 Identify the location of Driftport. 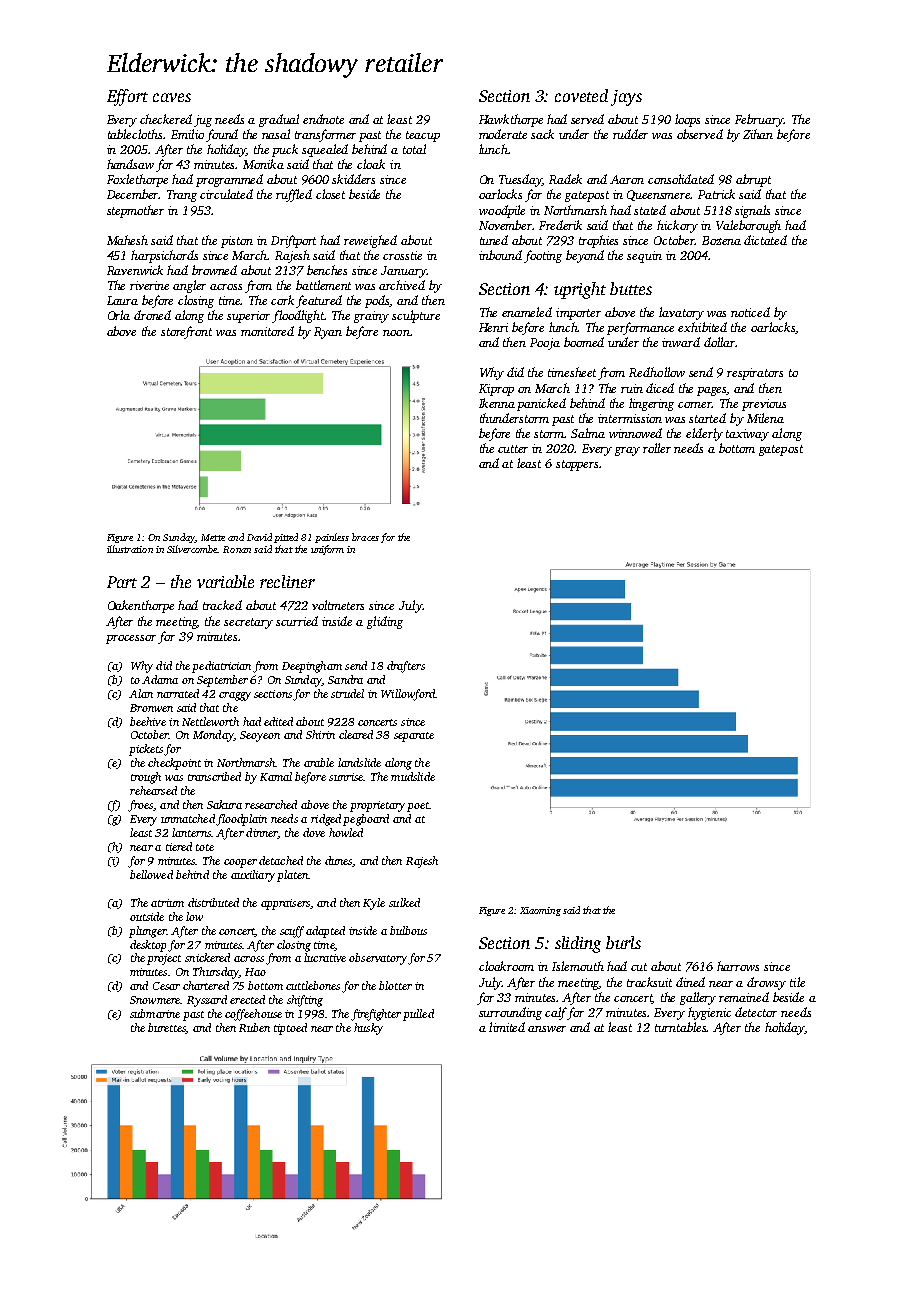
(293, 241).
